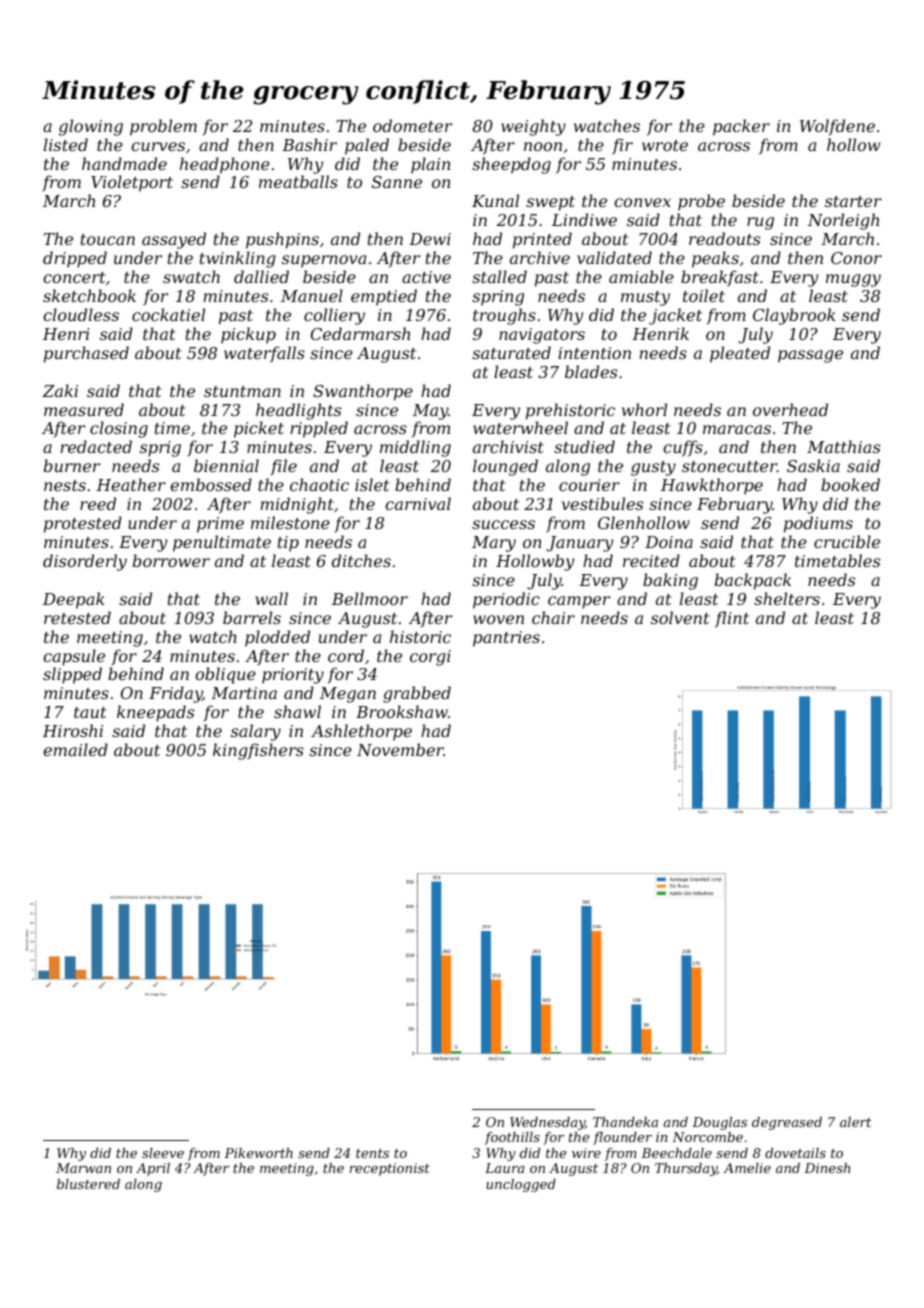  What do you see at coordinates (361, 732) in the screenshot?
I see `Ashlethorpe` at bounding box center [361, 732].
